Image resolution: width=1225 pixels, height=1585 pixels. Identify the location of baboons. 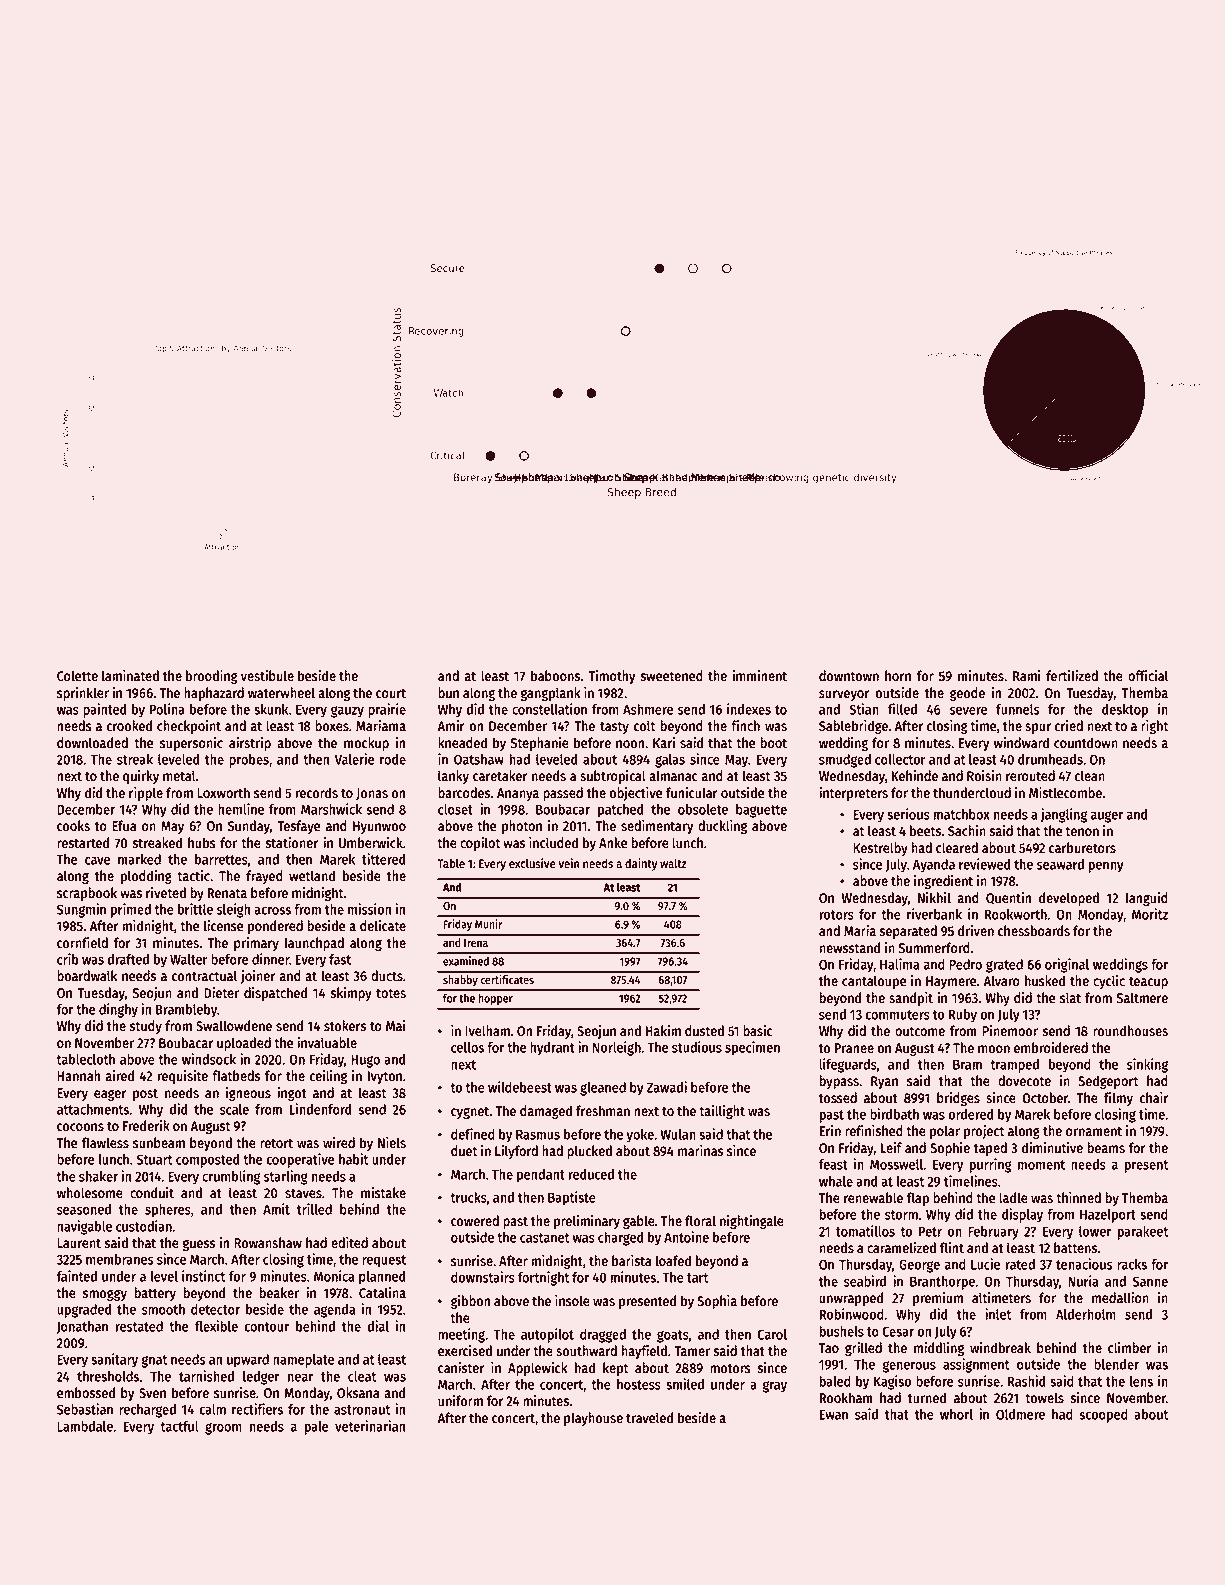
(555, 676).
